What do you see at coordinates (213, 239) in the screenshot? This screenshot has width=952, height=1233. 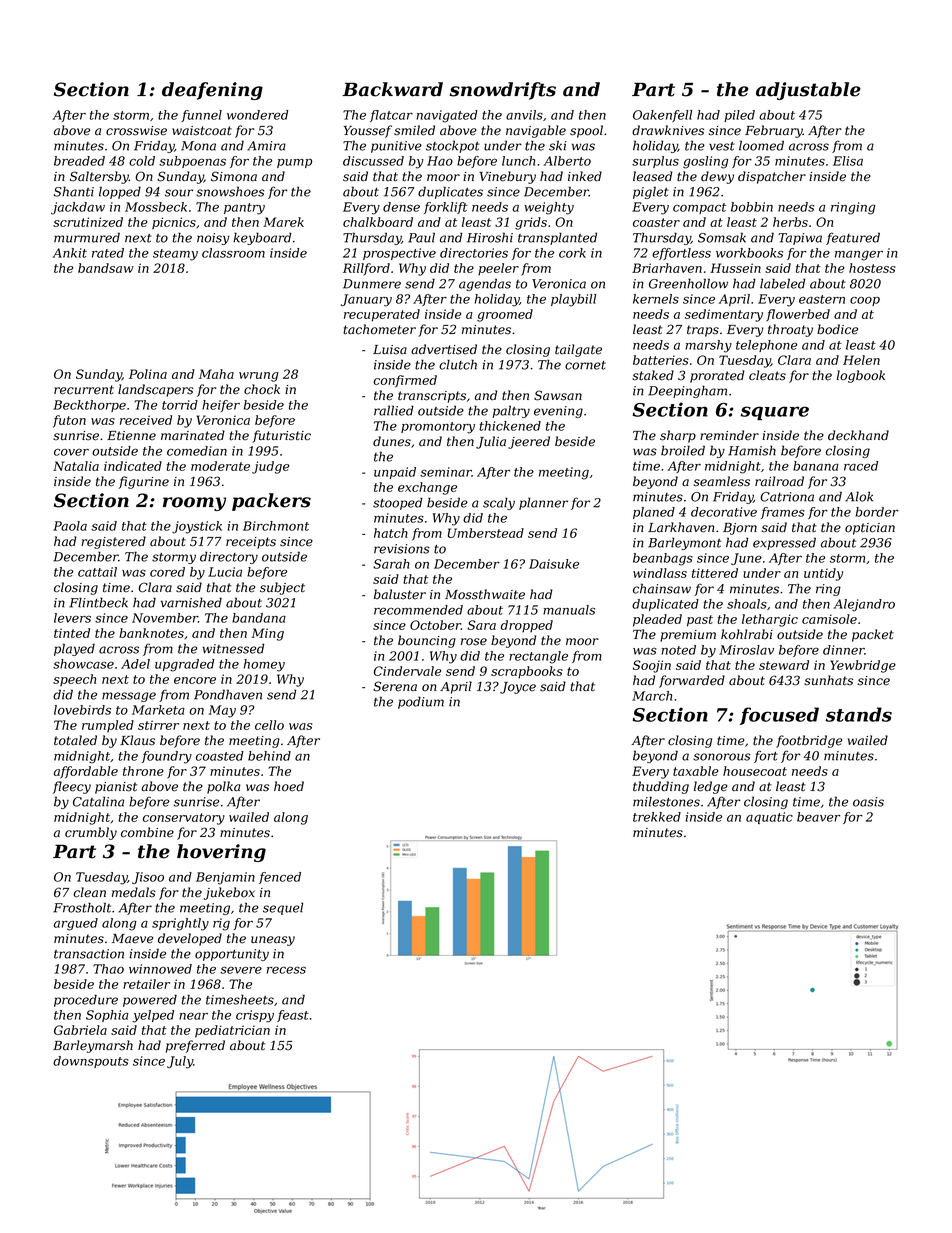 I see `noisy` at bounding box center [213, 239].
